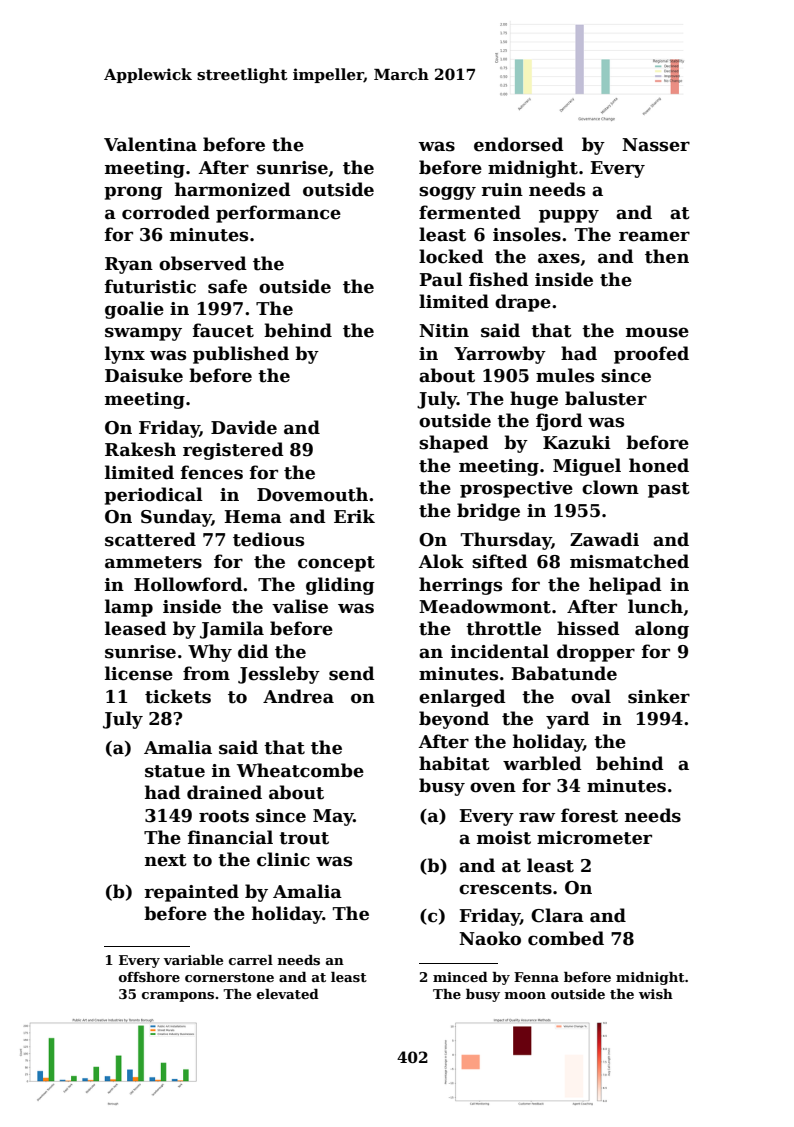 The image size is (794, 1127). I want to click on variable, so click(193, 960).
